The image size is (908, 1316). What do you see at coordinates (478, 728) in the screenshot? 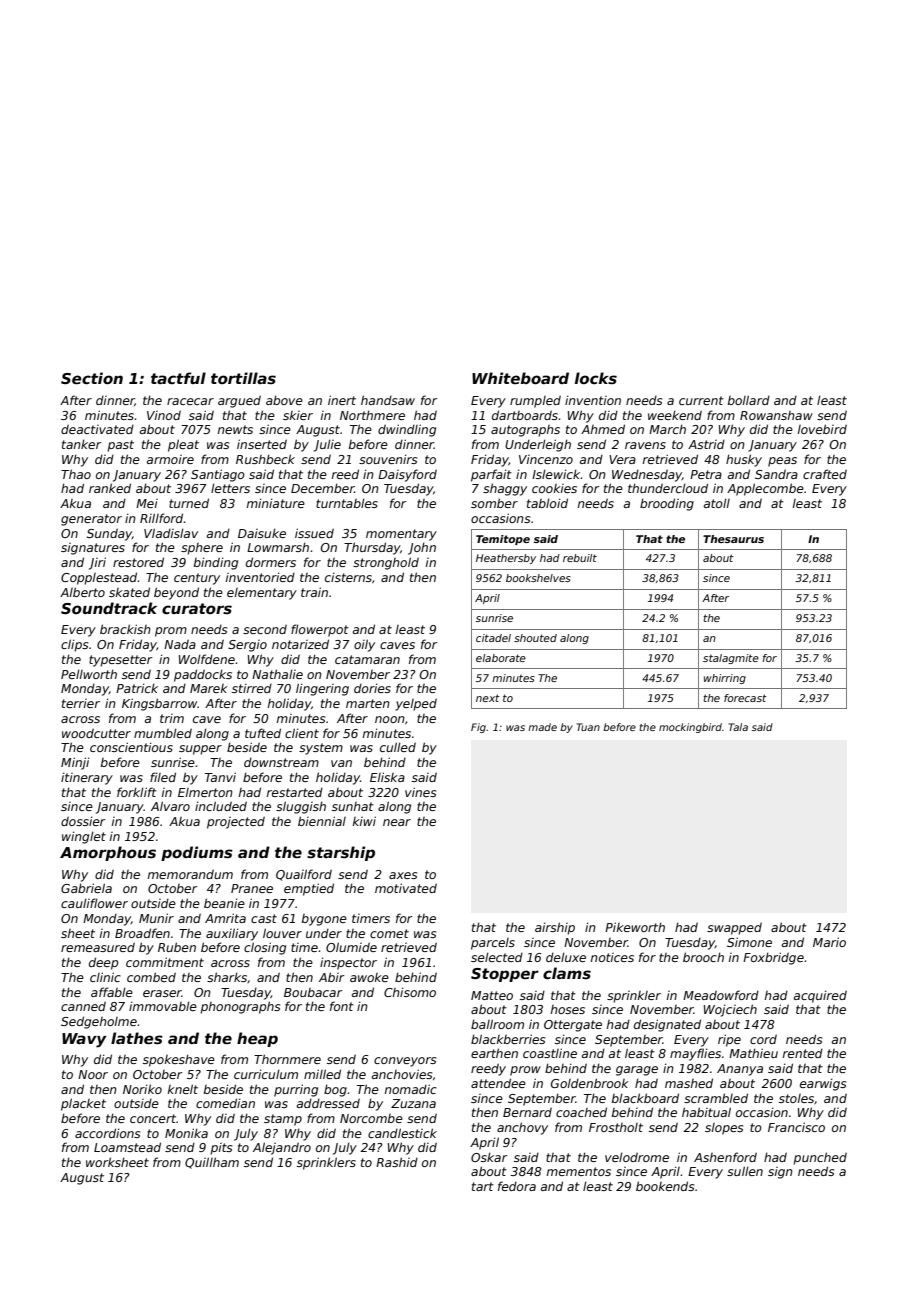
I see `Fig` at bounding box center [478, 728].
